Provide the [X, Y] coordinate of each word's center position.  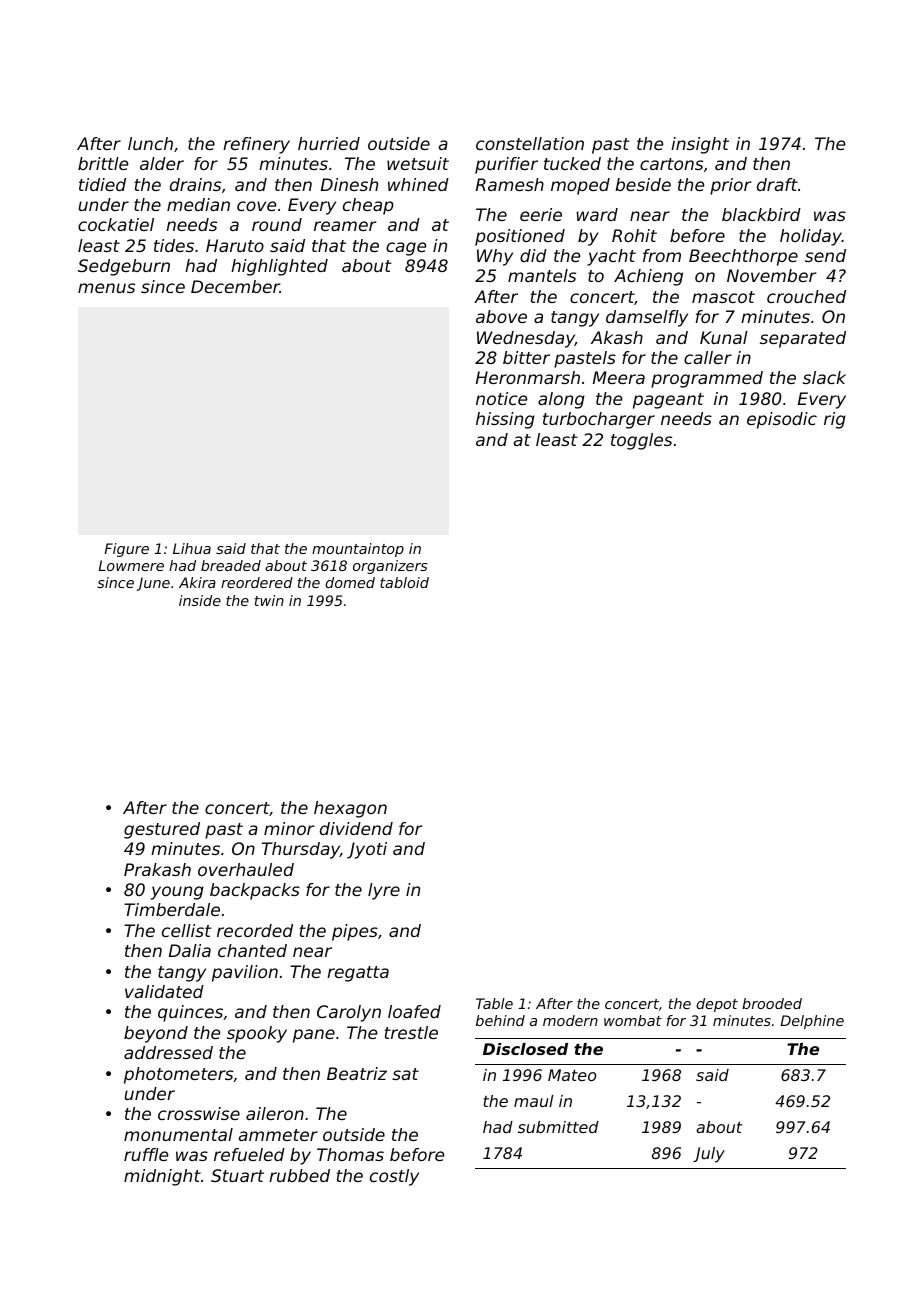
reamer [345, 226]
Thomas [350, 1154]
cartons [671, 164]
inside [200, 600]
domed [350, 582]
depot [717, 1005]
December [235, 286]
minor [289, 828]
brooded [772, 1003]
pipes [355, 932]
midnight [162, 1177]
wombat [633, 1020]
